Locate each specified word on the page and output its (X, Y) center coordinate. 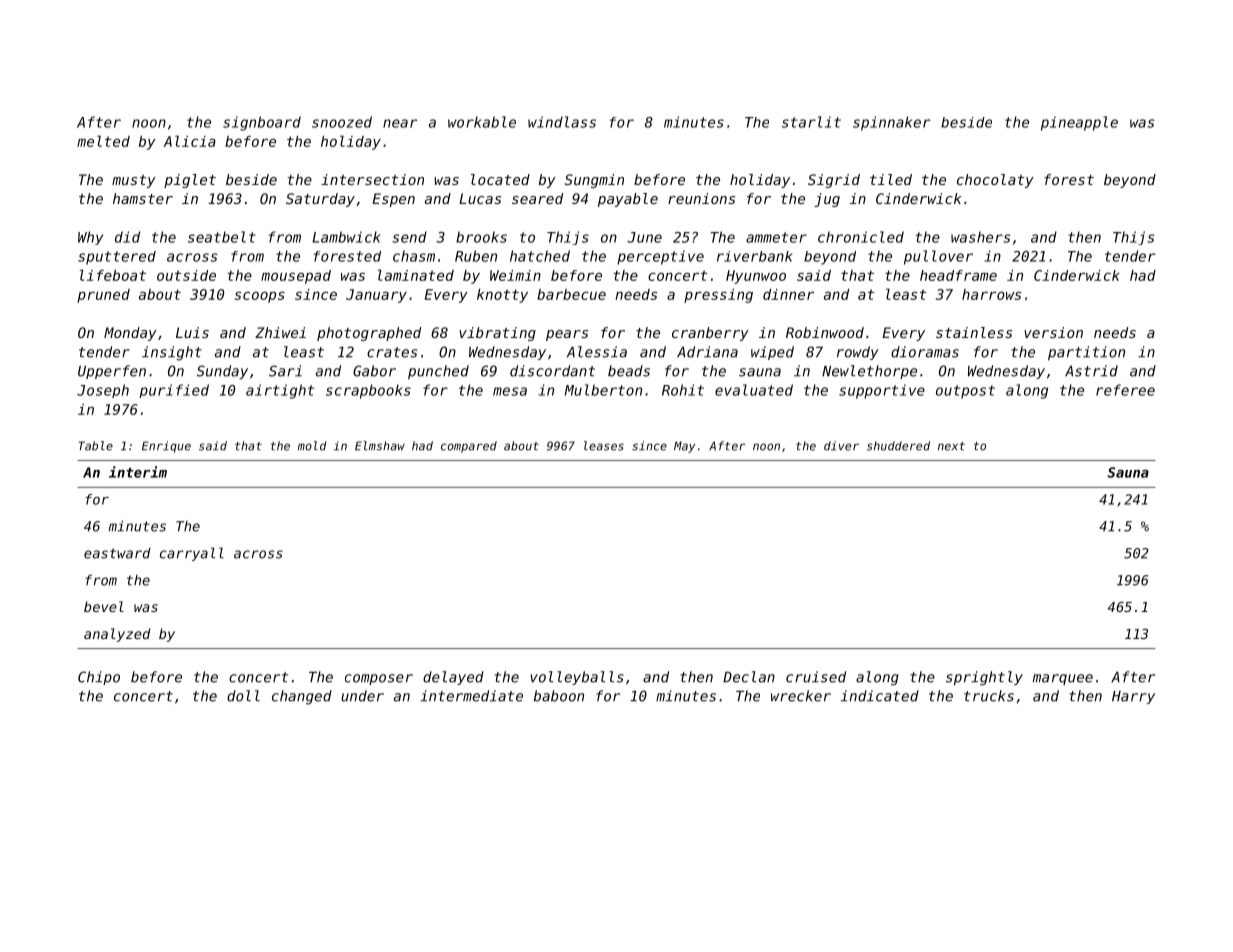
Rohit (683, 390)
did (127, 237)
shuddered (898, 446)
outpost (965, 392)
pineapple (1079, 123)
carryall (192, 554)
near (400, 123)
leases (604, 446)
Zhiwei (280, 332)
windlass (562, 122)
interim (138, 472)
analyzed (117, 635)
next (951, 446)
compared (469, 447)
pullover (938, 257)
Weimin (515, 275)
